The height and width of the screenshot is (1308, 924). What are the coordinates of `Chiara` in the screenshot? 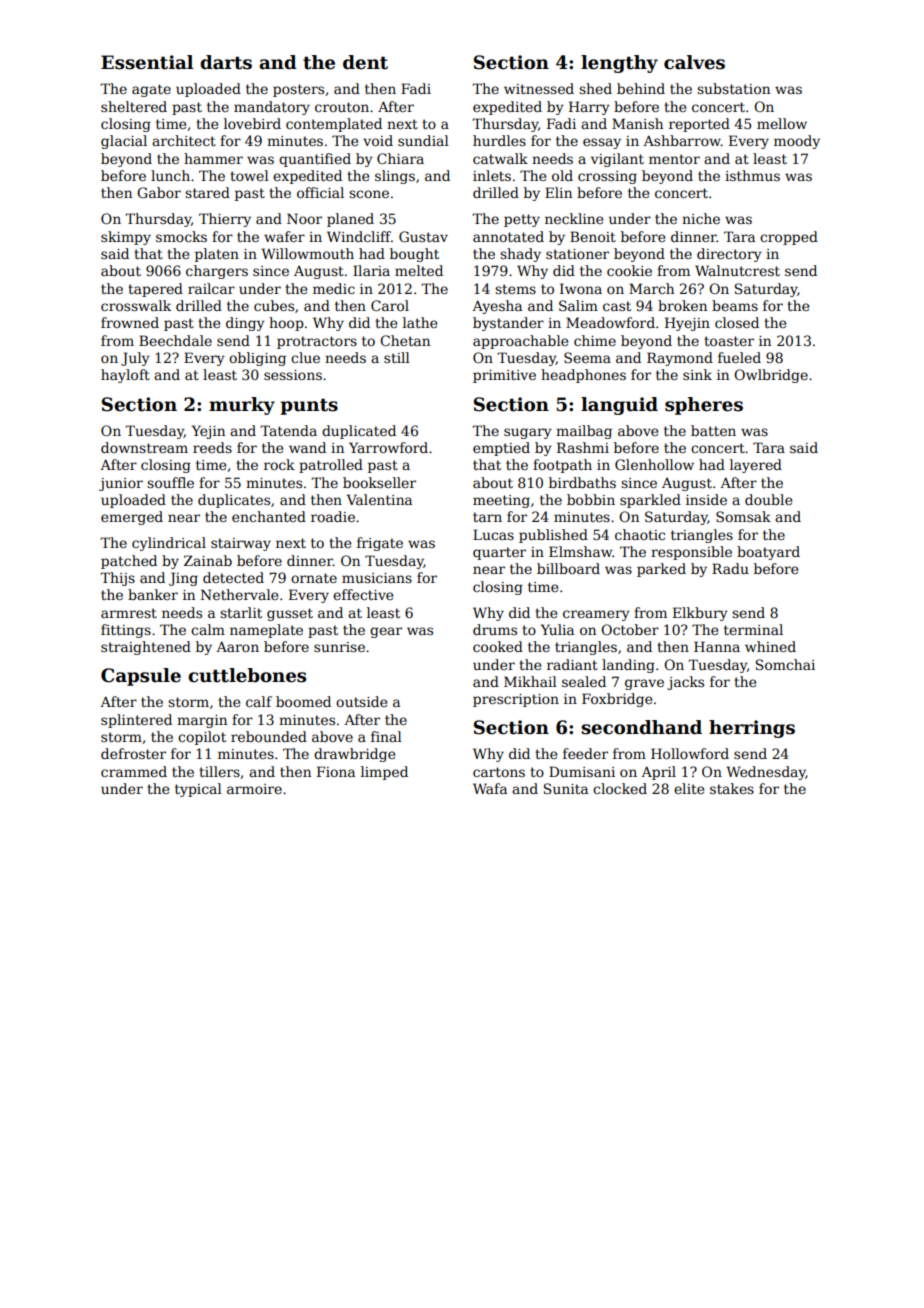 It's located at (400, 158).
